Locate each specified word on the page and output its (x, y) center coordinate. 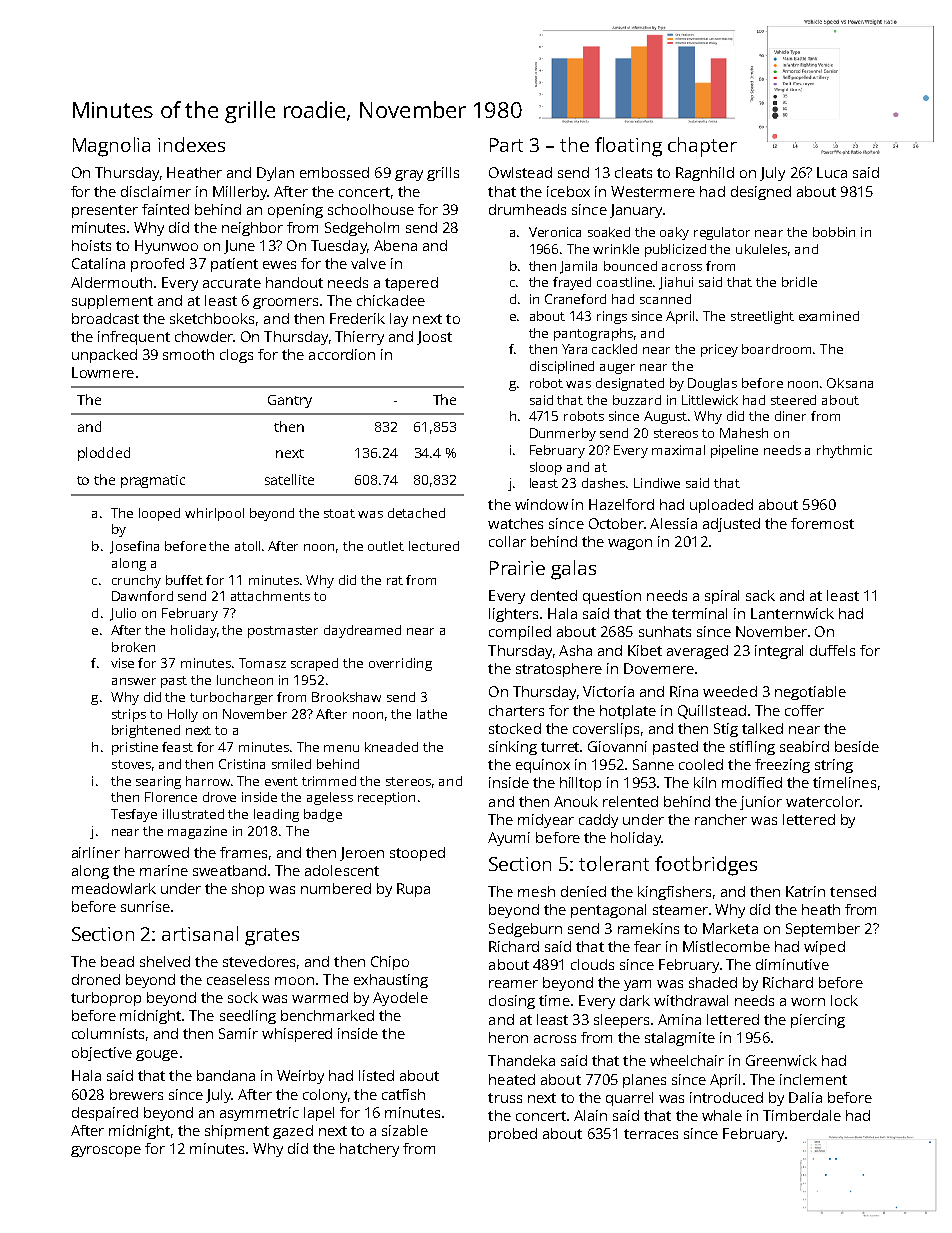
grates (272, 937)
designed (761, 193)
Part (506, 145)
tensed (853, 891)
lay (399, 320)
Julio (123, 614)
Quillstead (712, 712)
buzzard (637, 400)
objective (102, 1054)
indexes (191, 144)
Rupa (413, 890)
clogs (236, 356)
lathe (432, 714)
